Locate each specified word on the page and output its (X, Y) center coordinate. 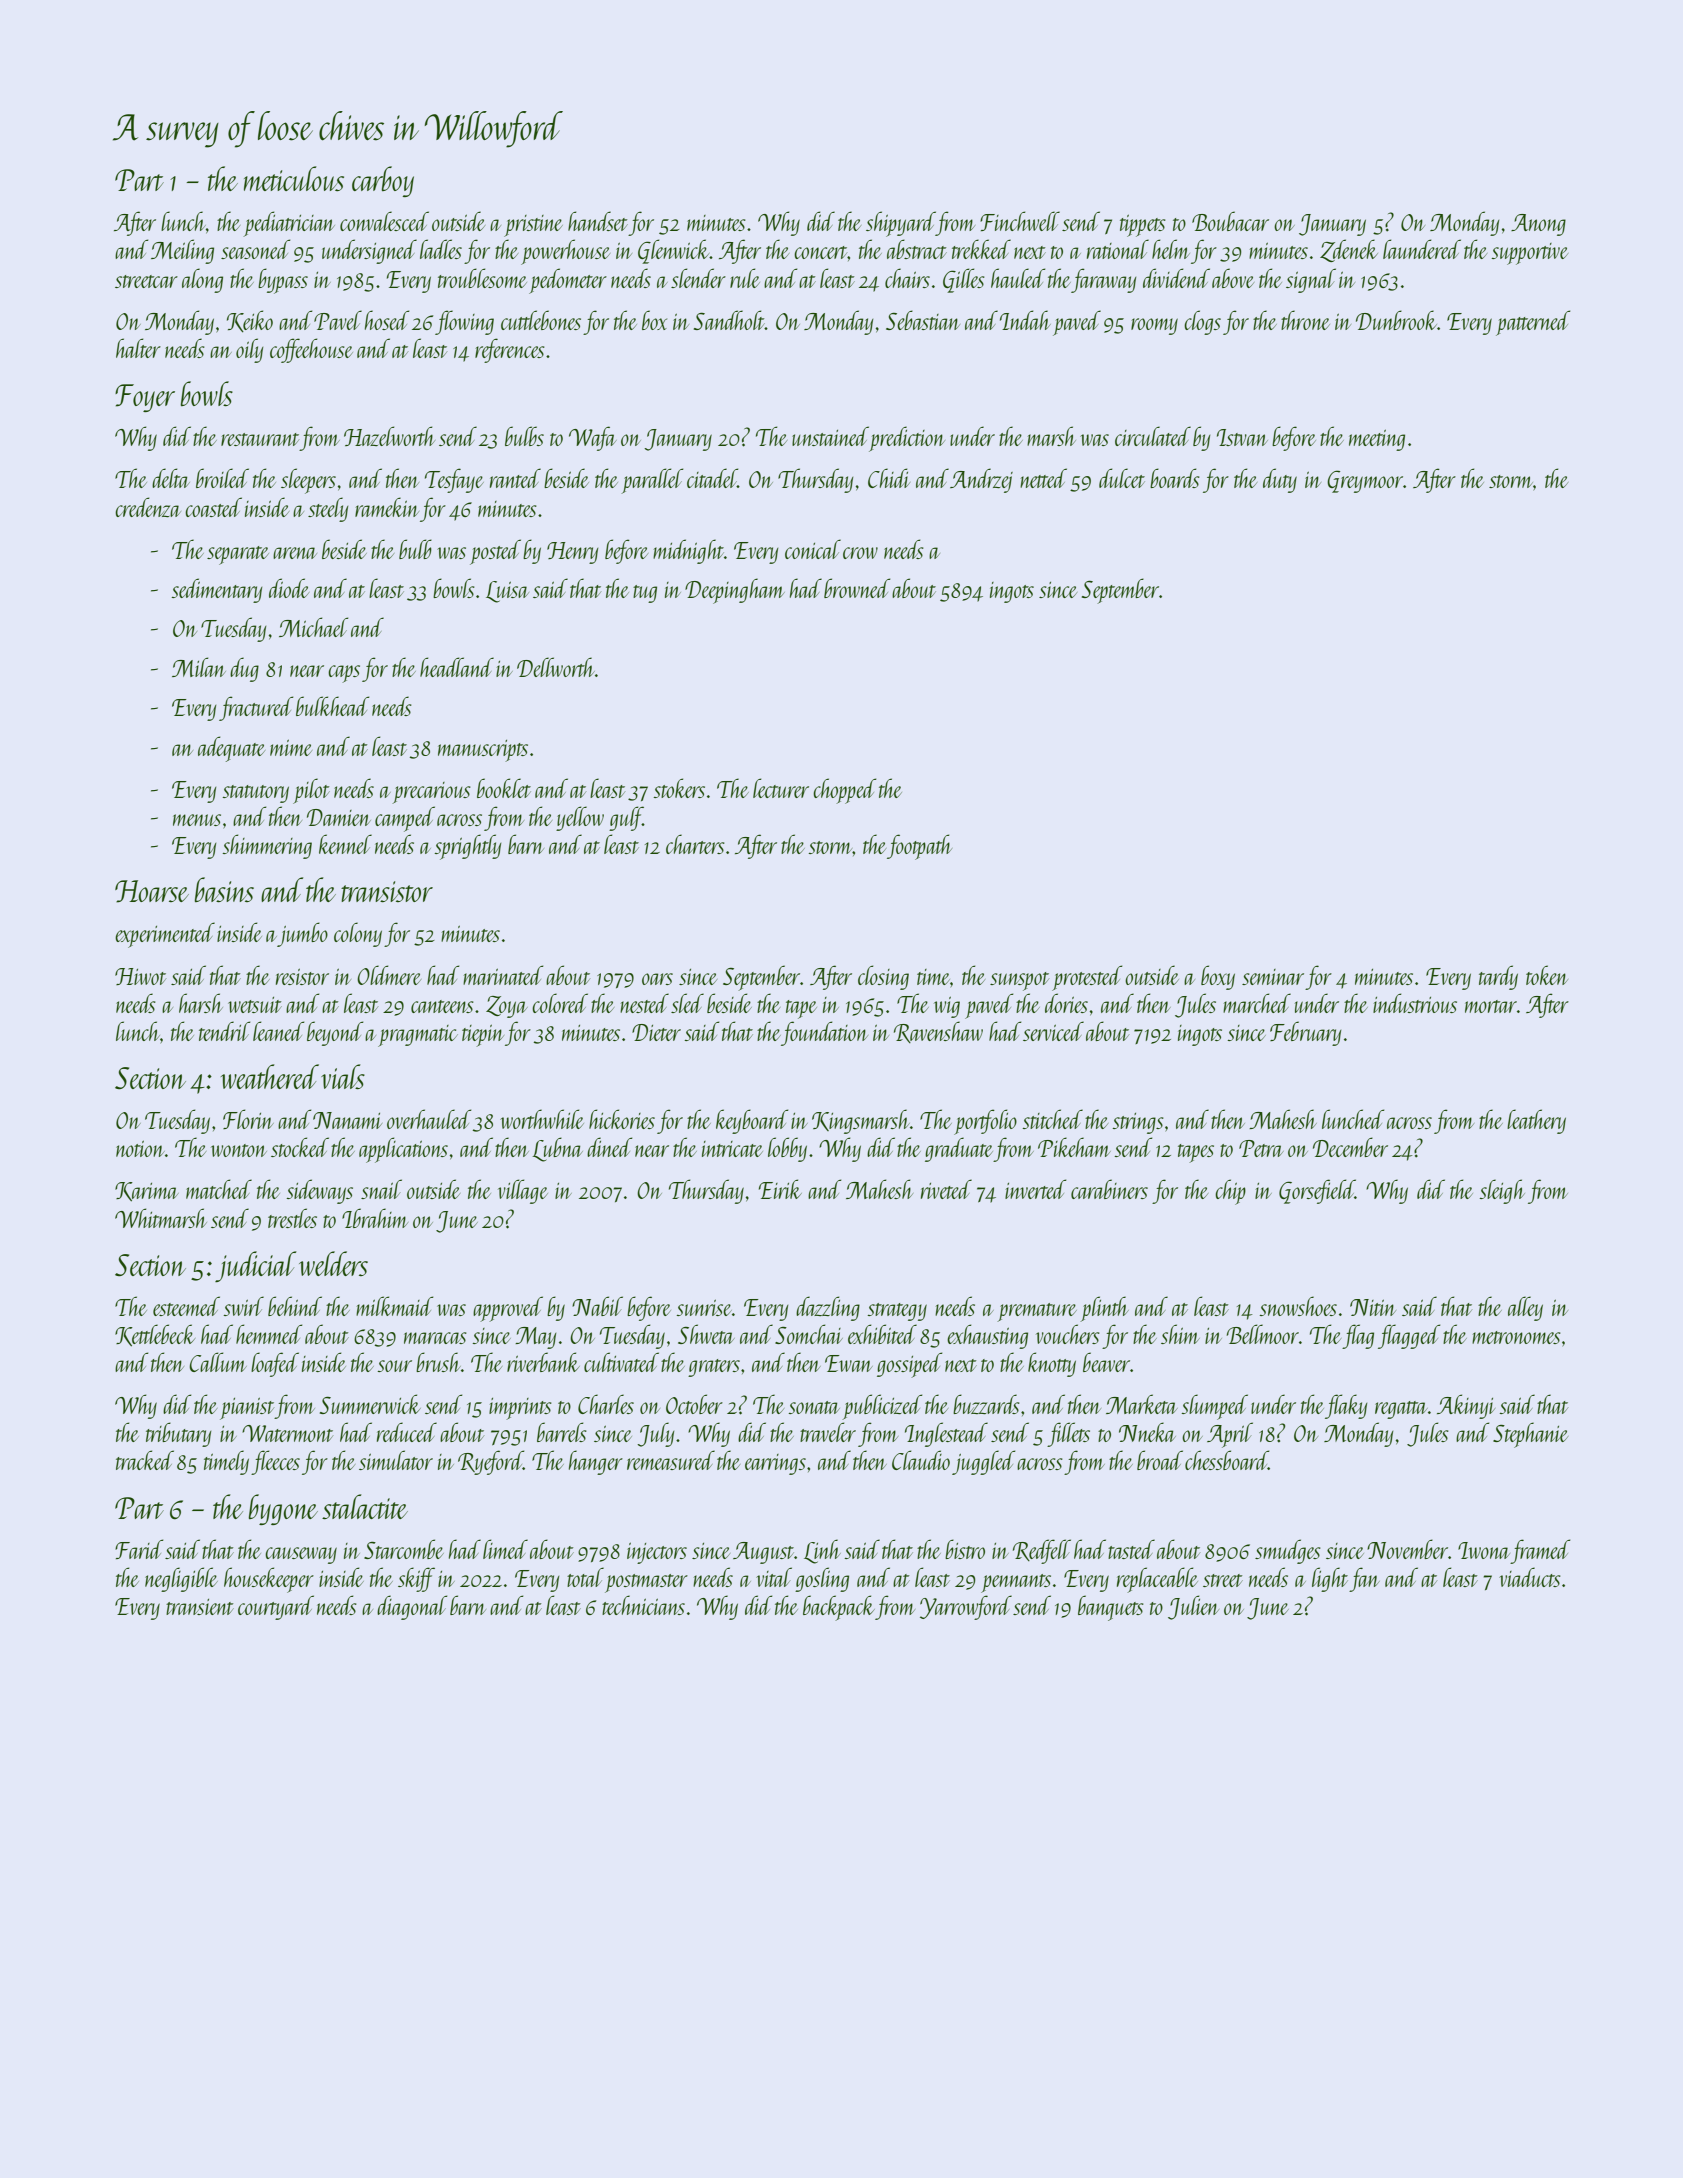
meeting (1377, 440)
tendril (224, 1031)
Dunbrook (1396, 320)
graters (714, 1368)
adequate (231, 749)
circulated (1153, 436)
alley (1525, 1308)
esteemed (186, 1306)
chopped (844, 791)
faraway (1103, 280)
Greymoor (1365, 481)
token (1547, 975)
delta (171, 478)
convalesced (384, 221)
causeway (301, 1555)
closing (883, 977)
